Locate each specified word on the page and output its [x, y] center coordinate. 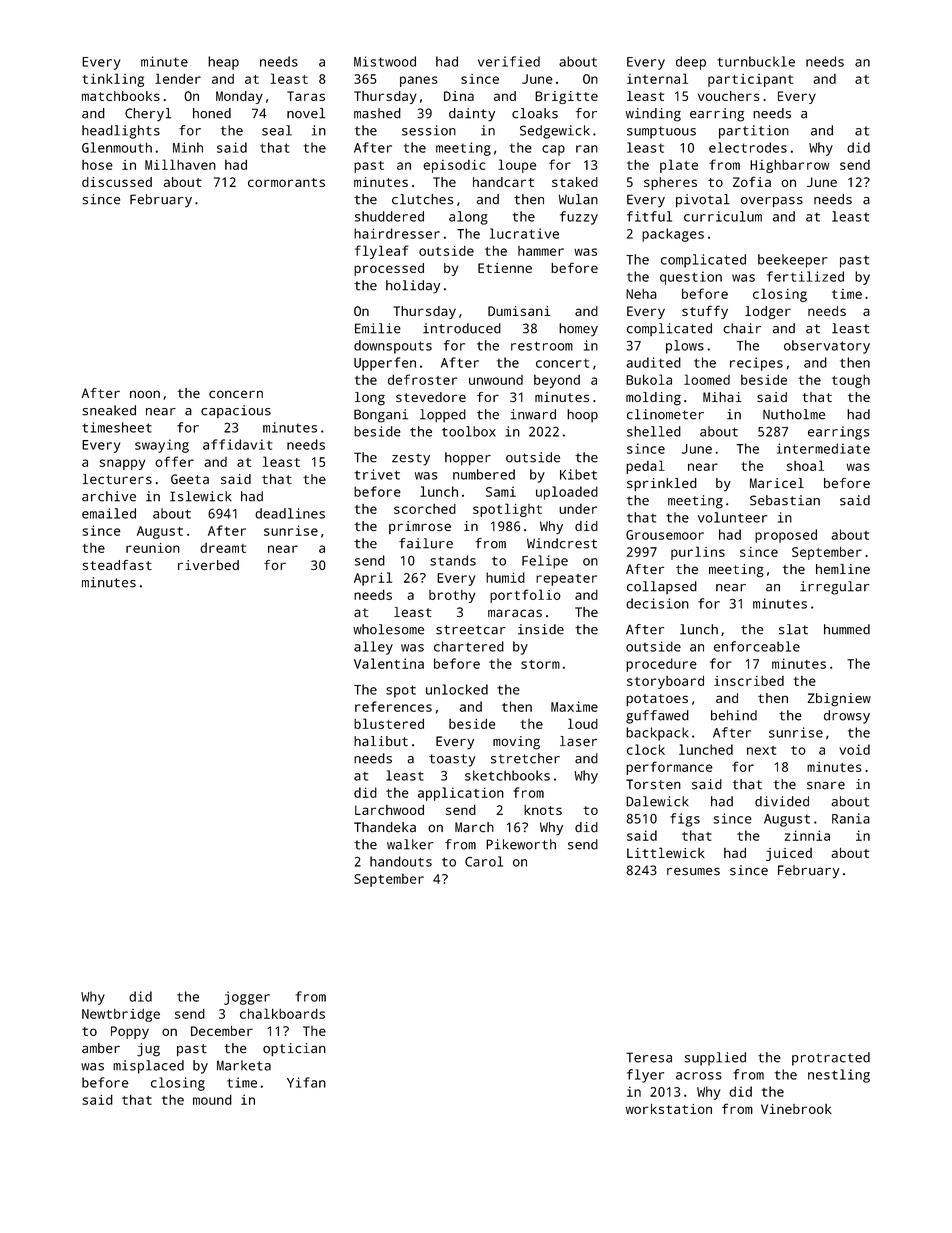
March [474, 827]
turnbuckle [756, 61]
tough [851, 381]
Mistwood [385, 61]
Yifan [306, 1082]
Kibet [578, 474]
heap [223, 63]
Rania [851, 818]
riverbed [208, 565]
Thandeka [385, 827]
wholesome [388, 629]
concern [236, 394]
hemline [843, 569]
